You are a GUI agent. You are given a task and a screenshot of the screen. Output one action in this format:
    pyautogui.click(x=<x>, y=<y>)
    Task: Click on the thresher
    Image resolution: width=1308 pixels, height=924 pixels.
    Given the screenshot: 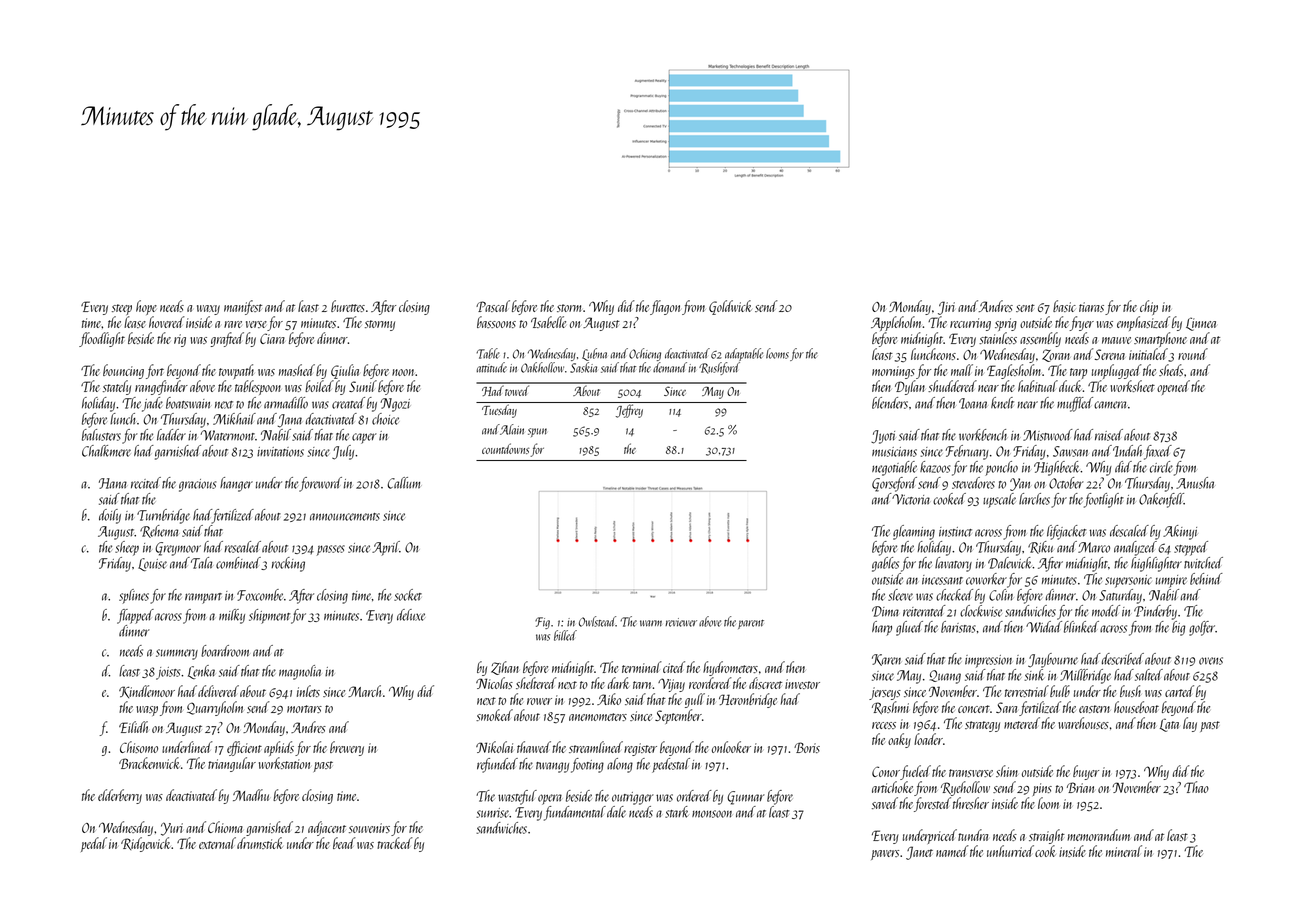 What is the action you would take?
    pyautogui.click(x=971, y=803)
